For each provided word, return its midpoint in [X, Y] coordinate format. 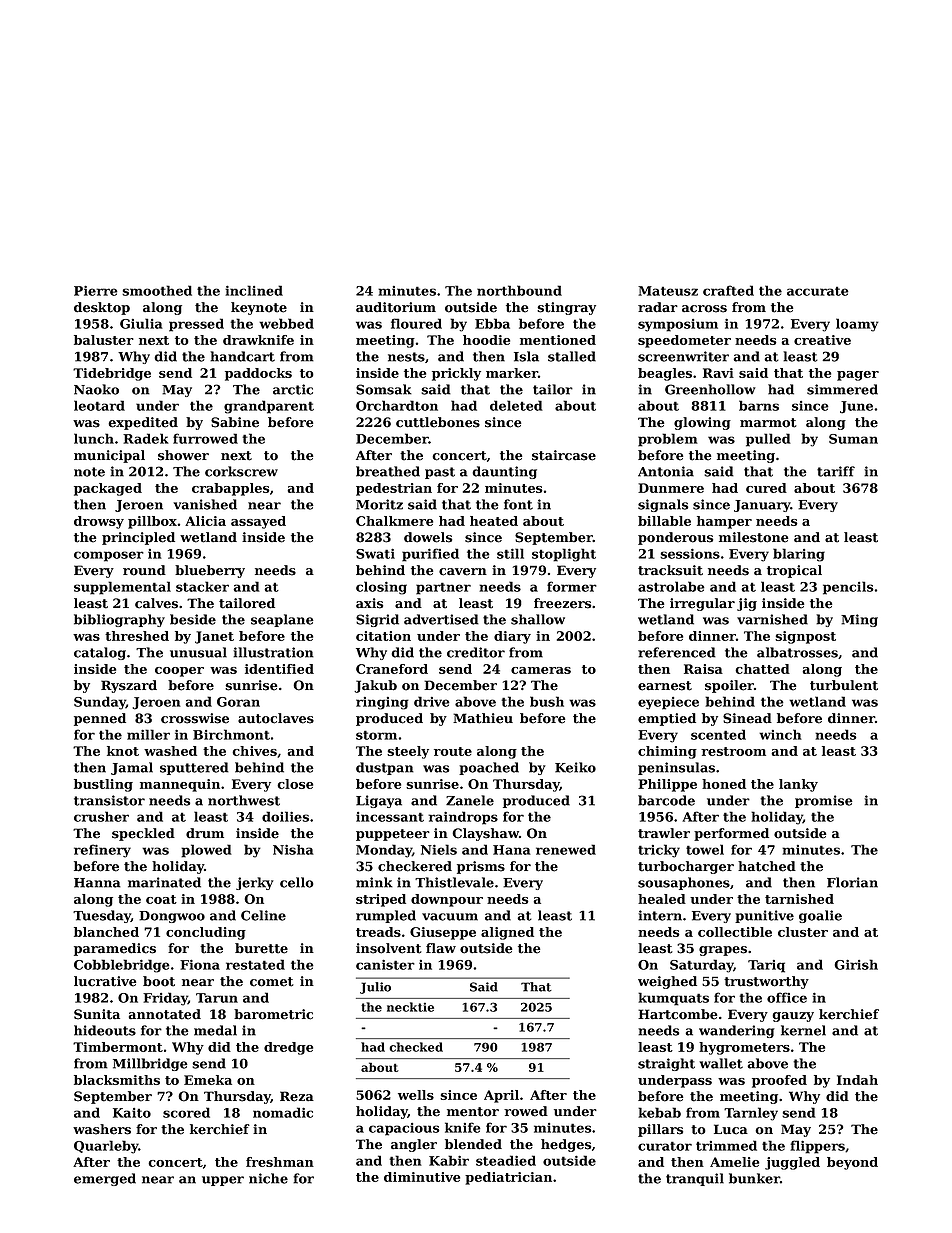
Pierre [96, 290]
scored [186, 1112]
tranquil [695, 1179]
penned [100, 719]
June [856, 407]
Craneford [392, 669]
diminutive [422, 1177]
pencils [848, 588]
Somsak [384, 389]
